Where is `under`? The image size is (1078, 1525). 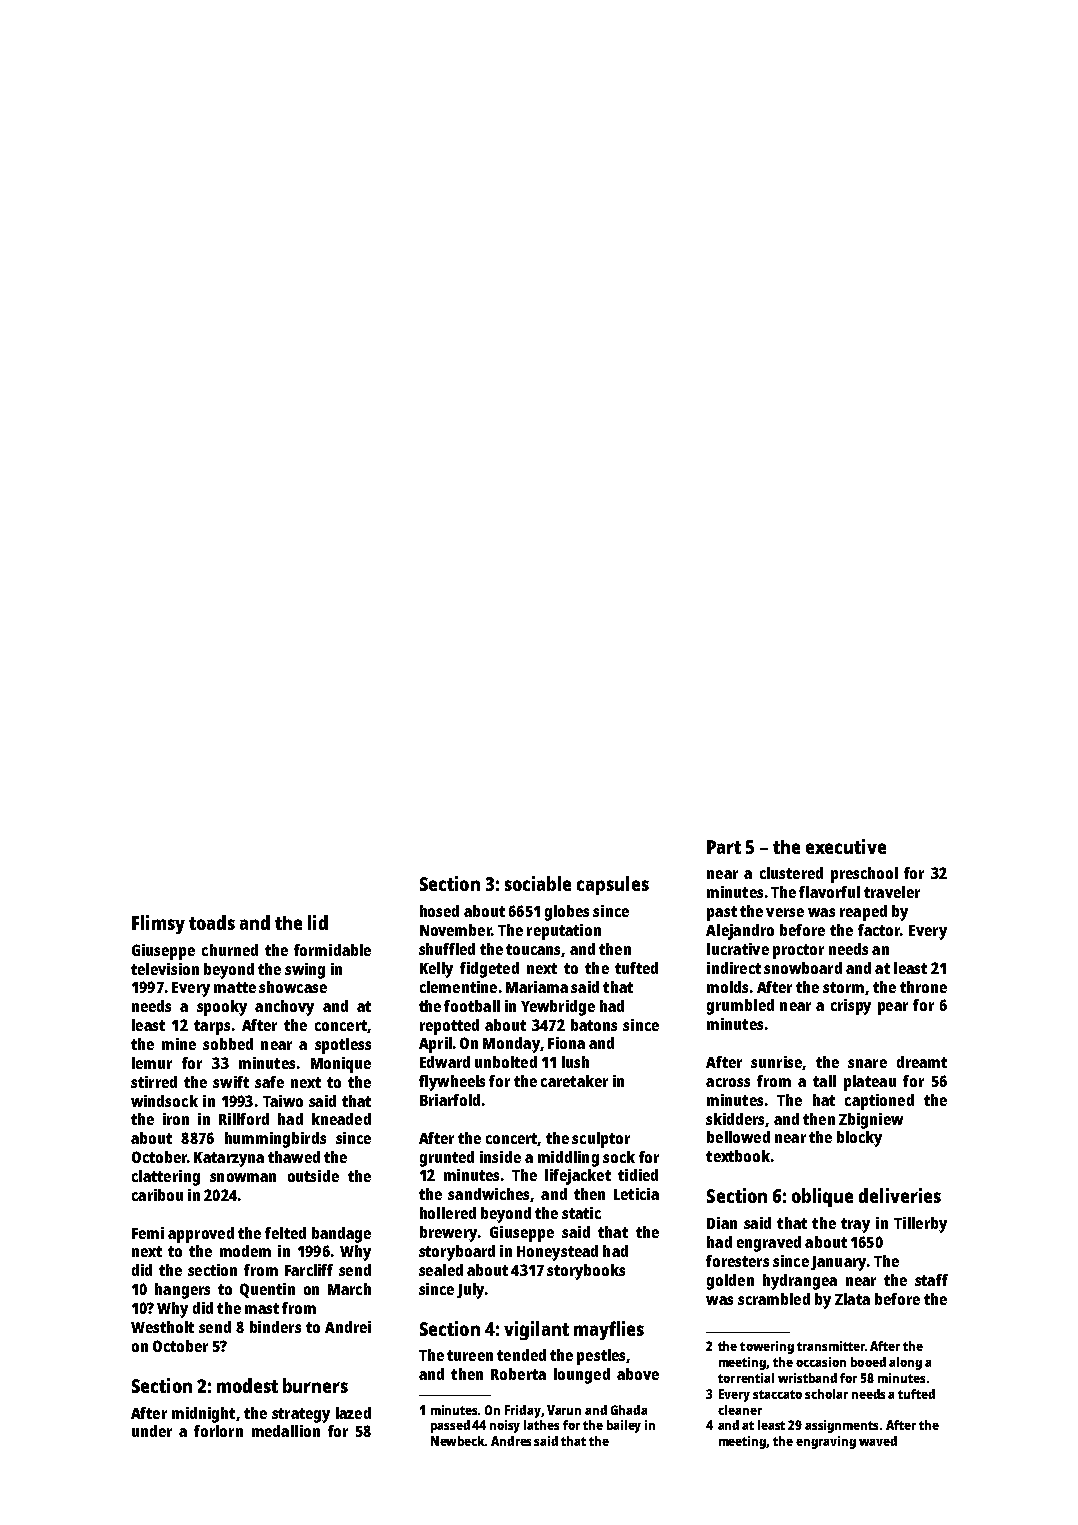 under is located at coordinates (152, 1431).
